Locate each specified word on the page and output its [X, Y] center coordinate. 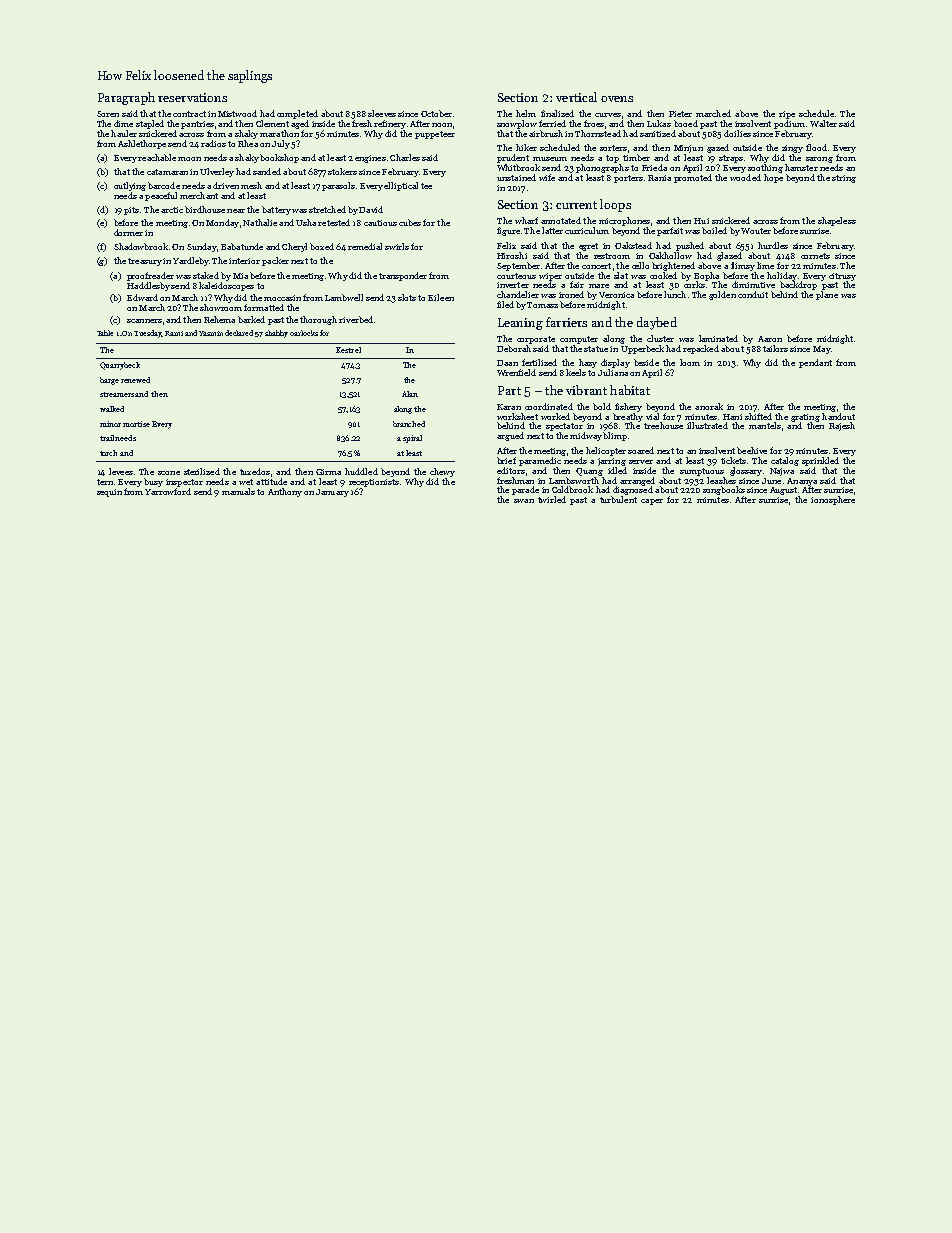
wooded [745, 177]
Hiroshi [512, 255]
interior [244, 261]
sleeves [382, 113]
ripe [787, 115]
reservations [192, 97]
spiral [412, 439]
